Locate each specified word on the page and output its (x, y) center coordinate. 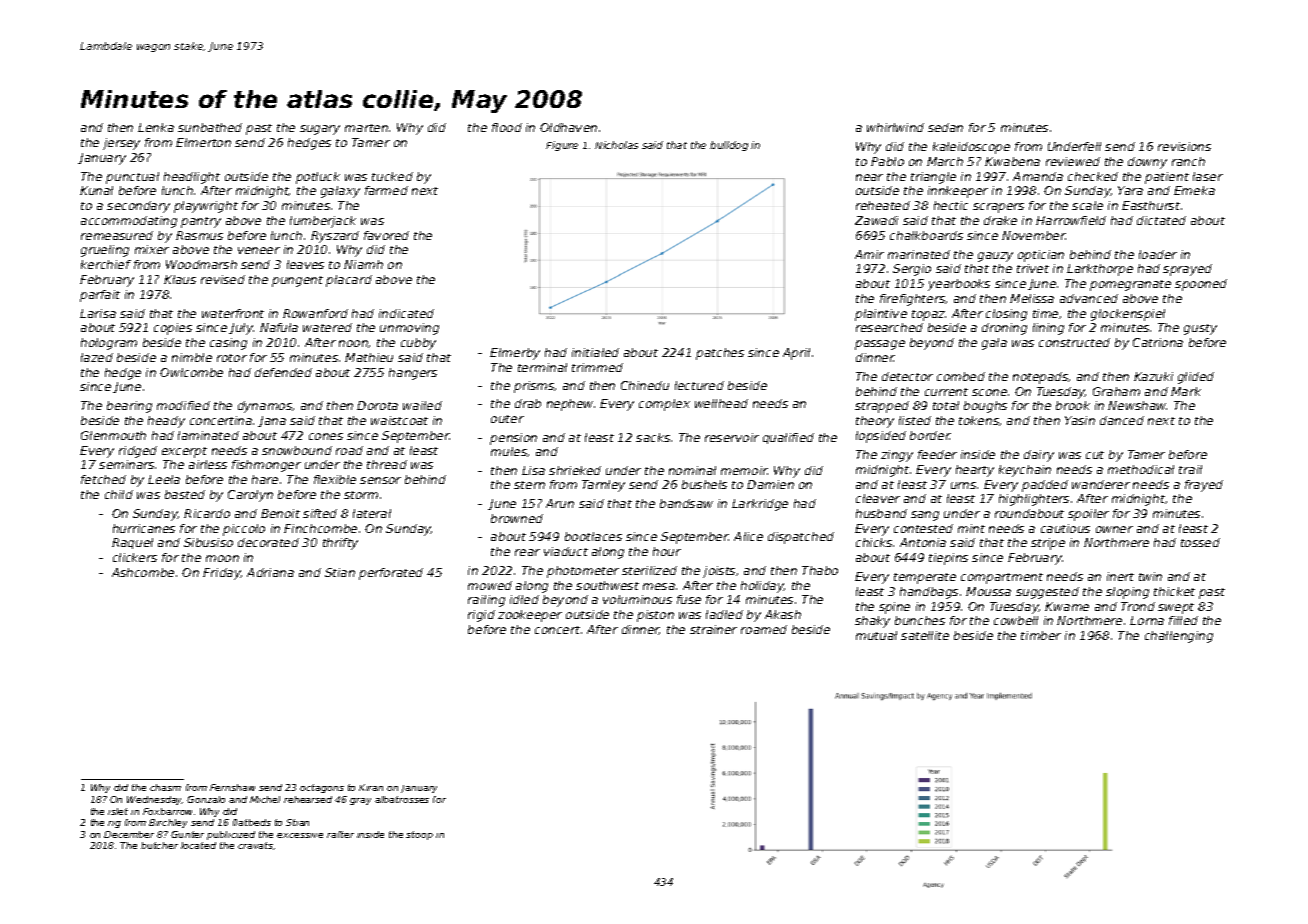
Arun (560, 503)
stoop (419, 835)
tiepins (948, 559)
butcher (159, 845)
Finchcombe (320, 528)
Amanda (1038, 176)
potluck (318, 178)
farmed (386, 190)
